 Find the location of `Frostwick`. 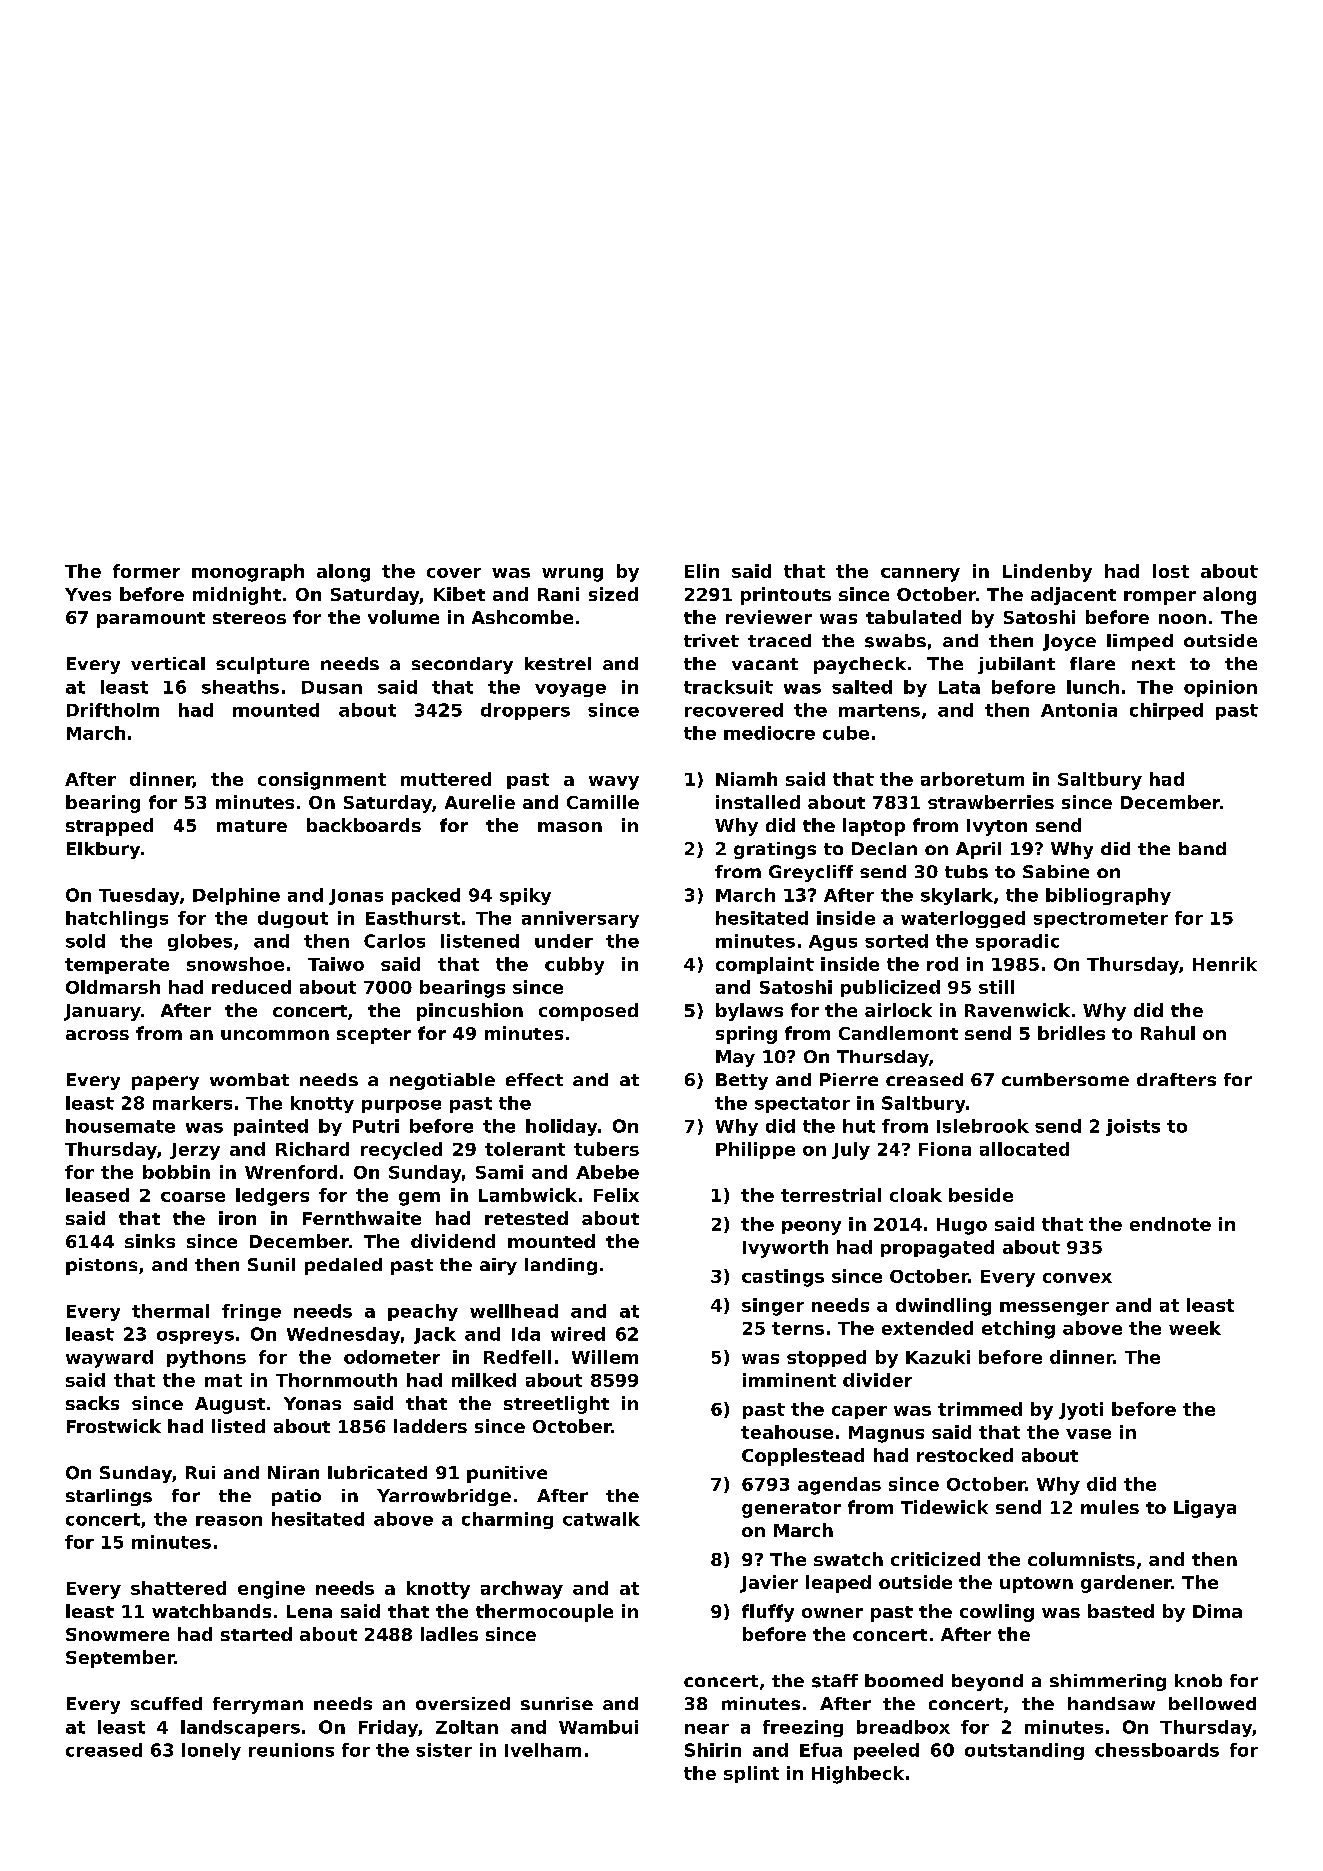

Frostwick is located at coordinates (114, 1426).
